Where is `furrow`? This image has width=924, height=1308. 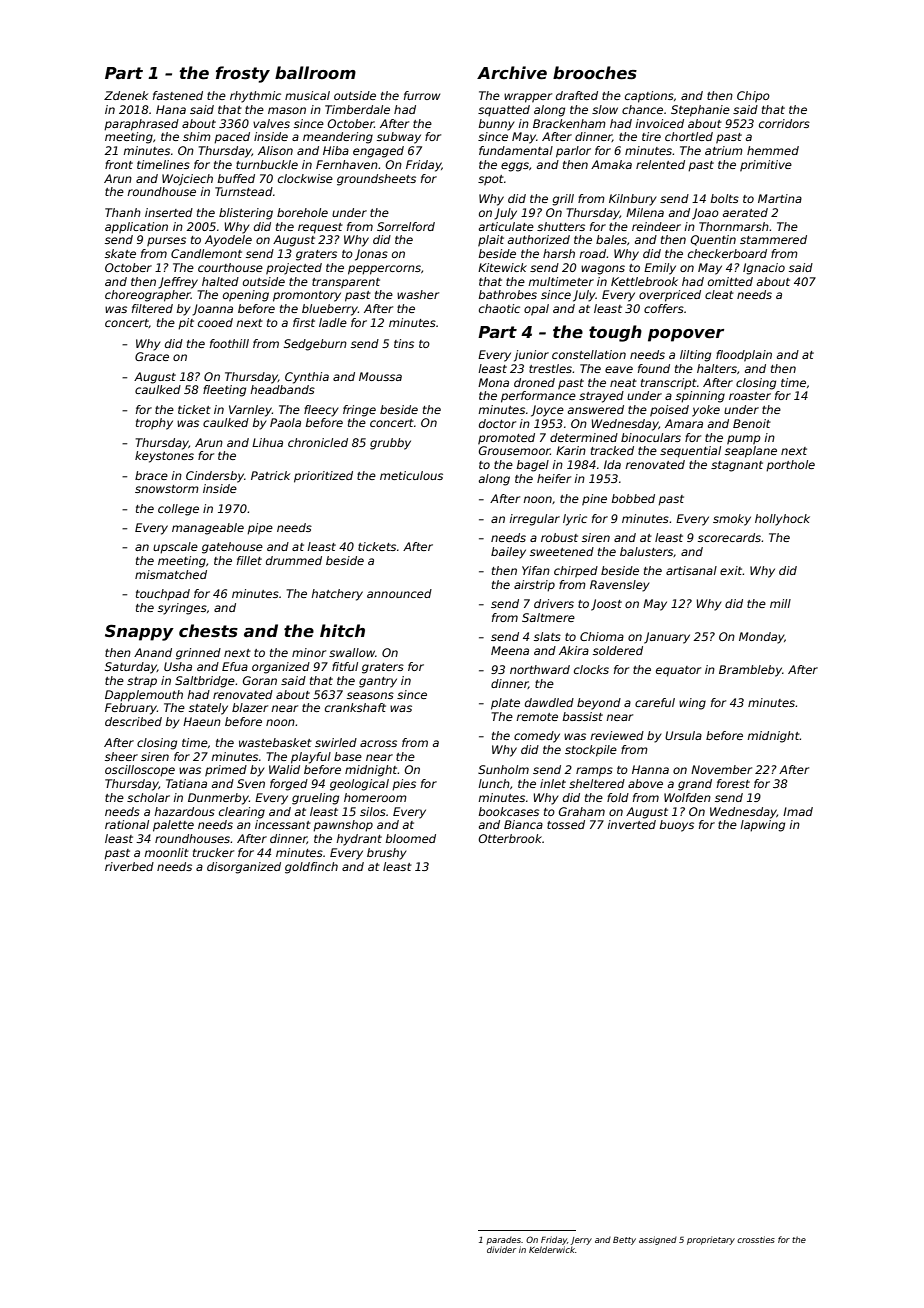
furrow is located at coordinates (422, 95).
